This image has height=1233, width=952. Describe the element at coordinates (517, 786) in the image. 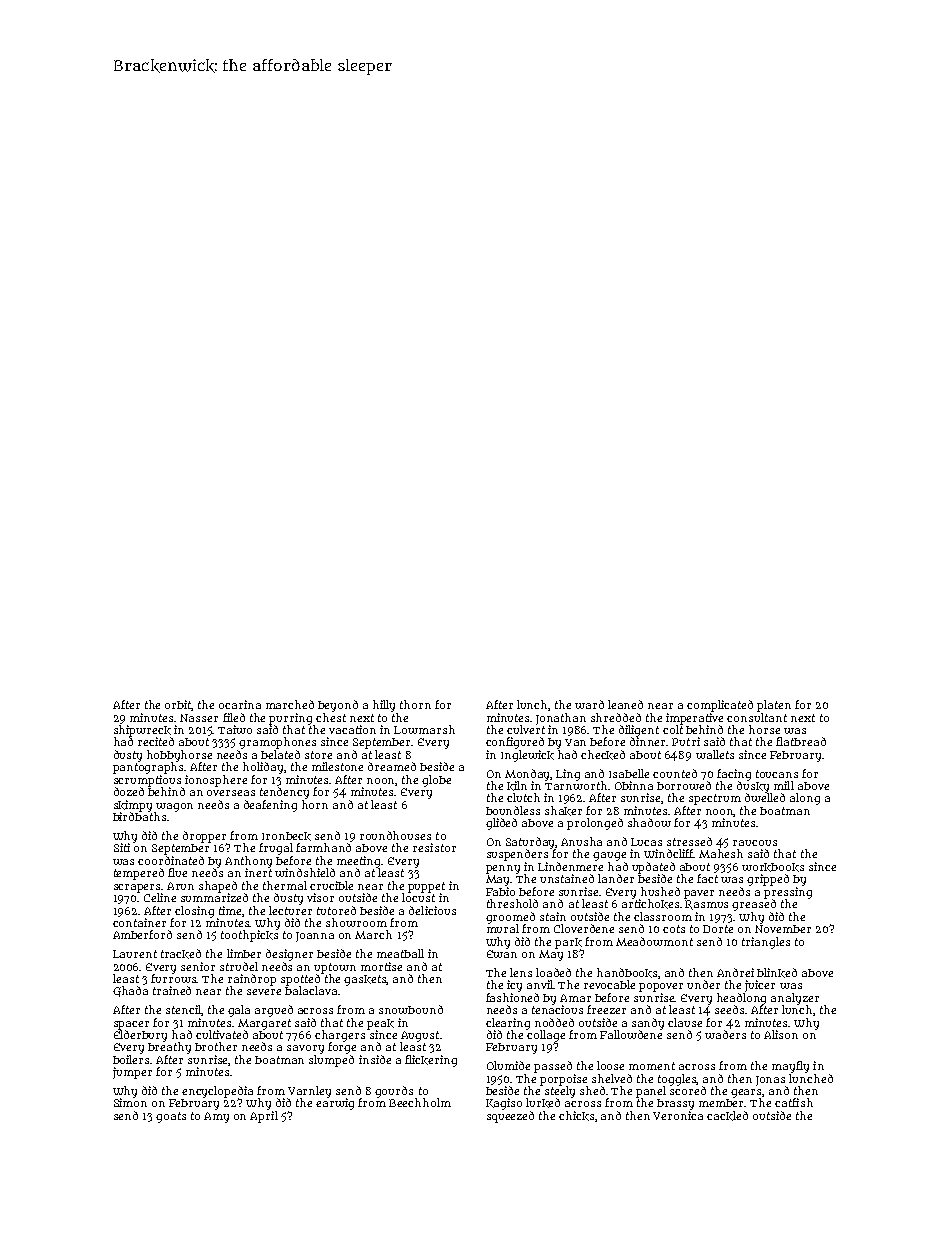

I see `kiln` at that location.
